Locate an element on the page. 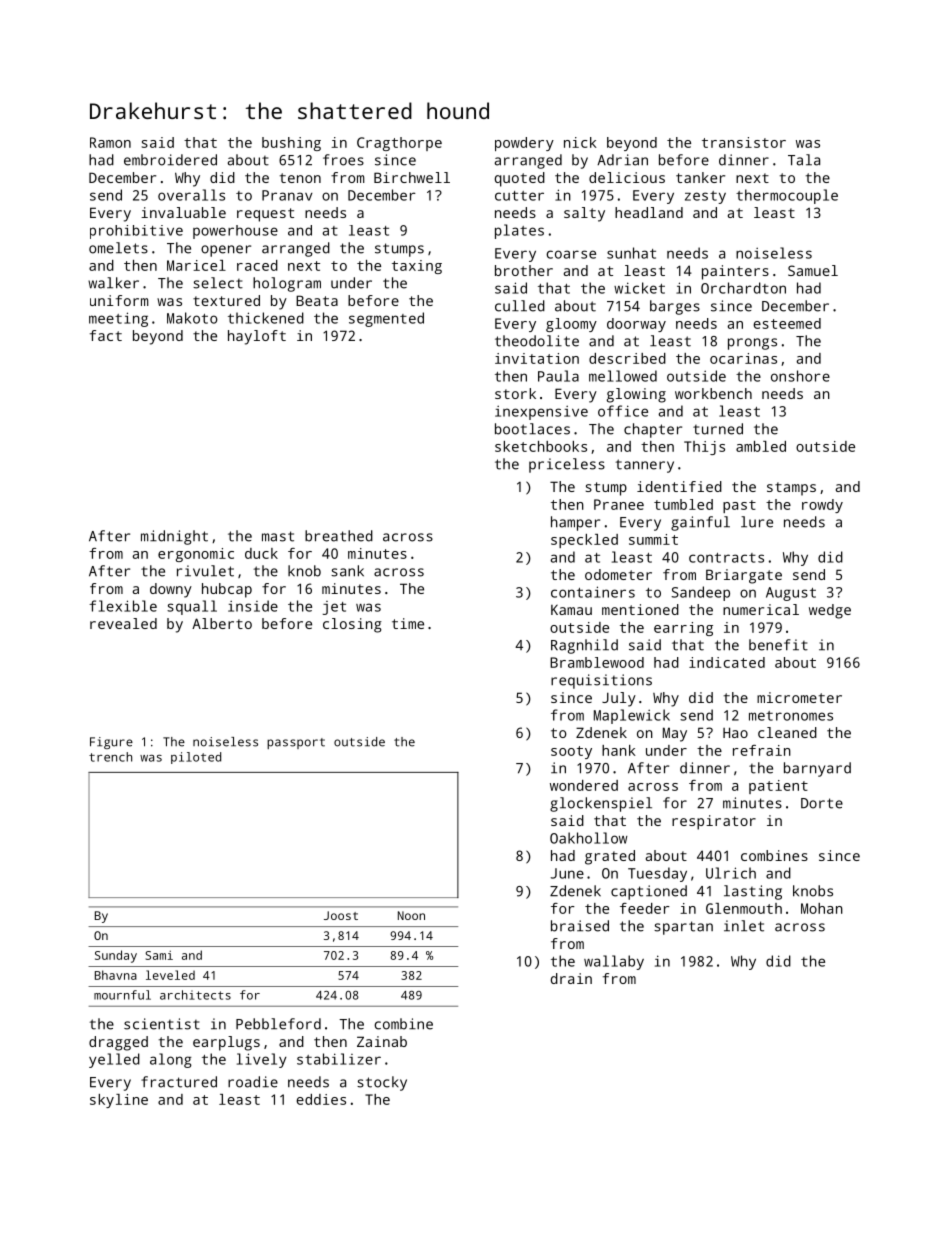 Image resolution: width=952 pixels, height=1233 pixels. wondered is located at coordinates (584, 785).
